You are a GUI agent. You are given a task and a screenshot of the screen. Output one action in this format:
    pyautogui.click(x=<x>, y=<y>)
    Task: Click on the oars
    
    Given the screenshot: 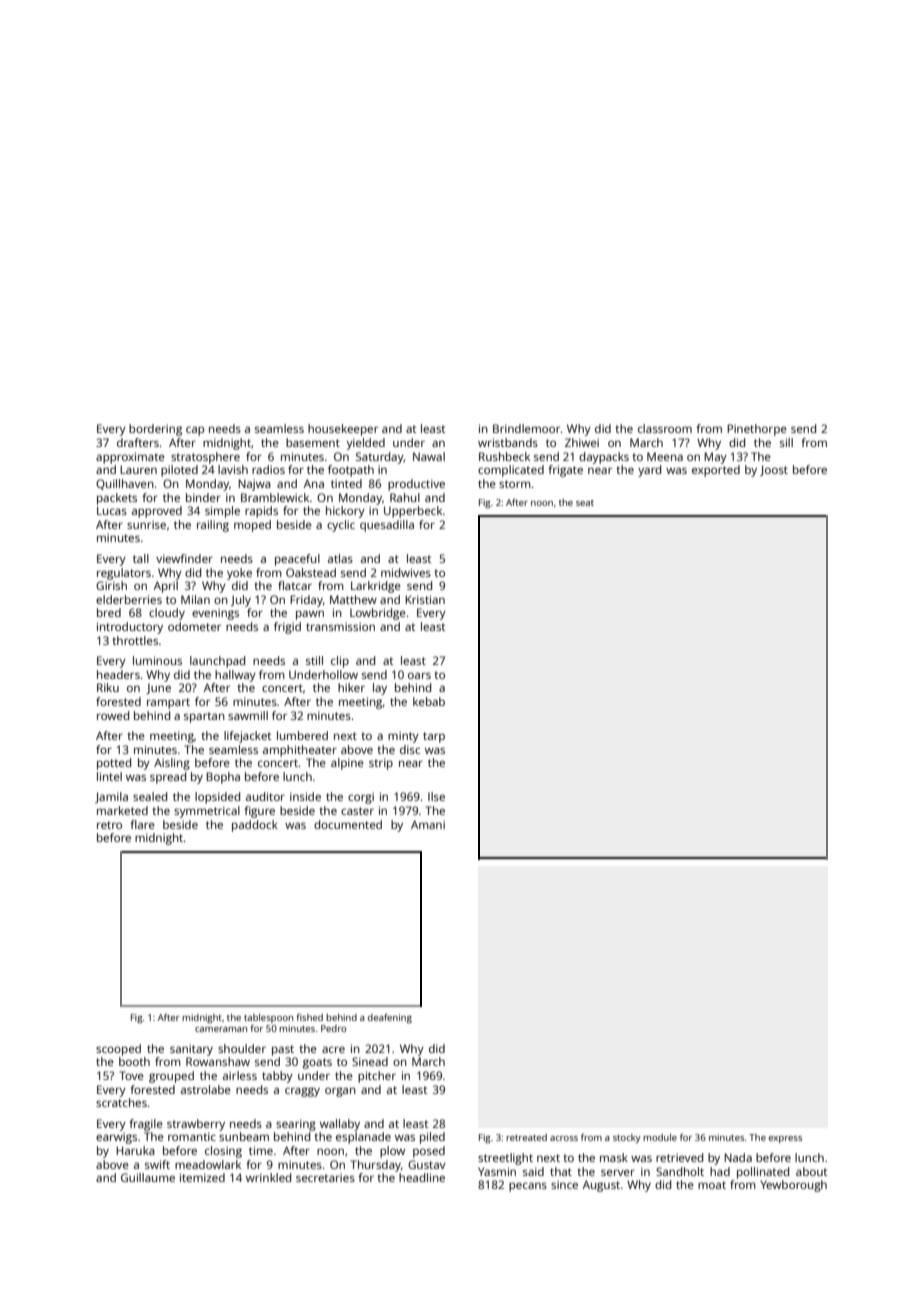 What is the action you would take?
    pyautogui.click(x=419, y=675)
